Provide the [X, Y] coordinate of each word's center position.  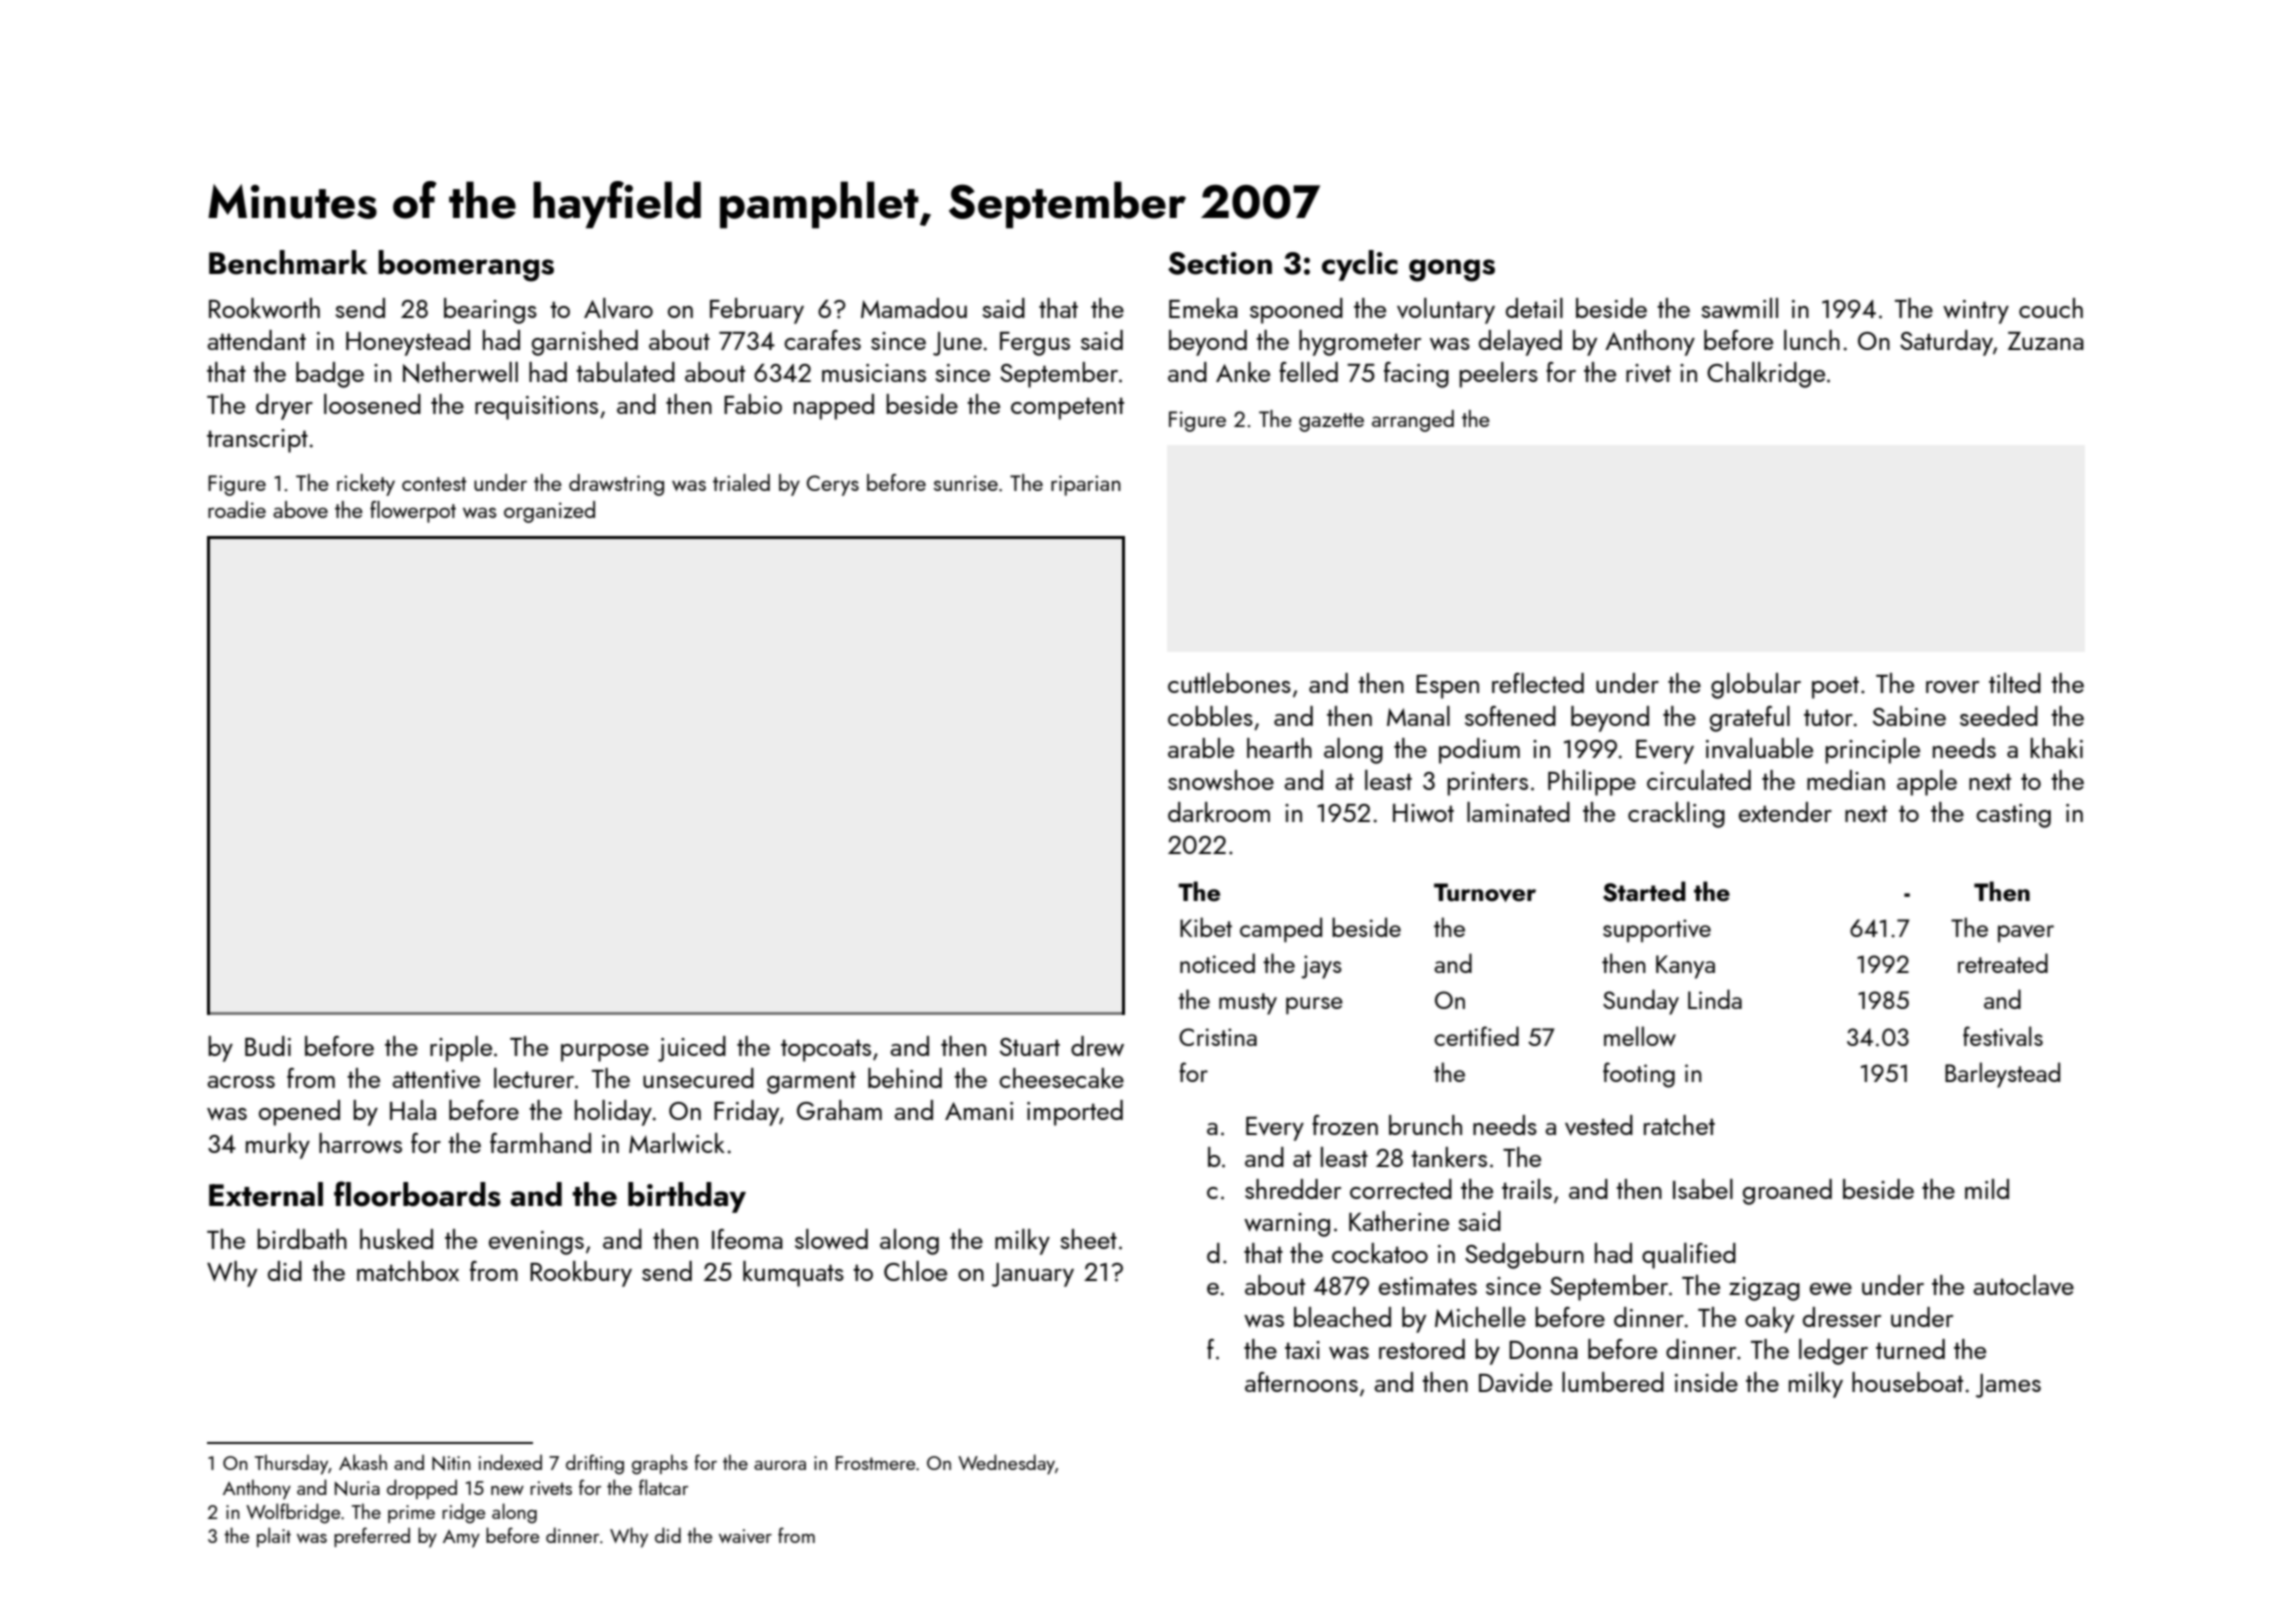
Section [1220, 263]
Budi [268, 1046]
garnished [585, 343]
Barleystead [2002, 1075]
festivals [2003, 1036]
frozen [1345, 1125]
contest [434, 484]
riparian [1086, 485]
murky [278, 1146]
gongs [1452, 270]
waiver [745, 1536]
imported [1075, 1113]
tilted [2015, 683]
